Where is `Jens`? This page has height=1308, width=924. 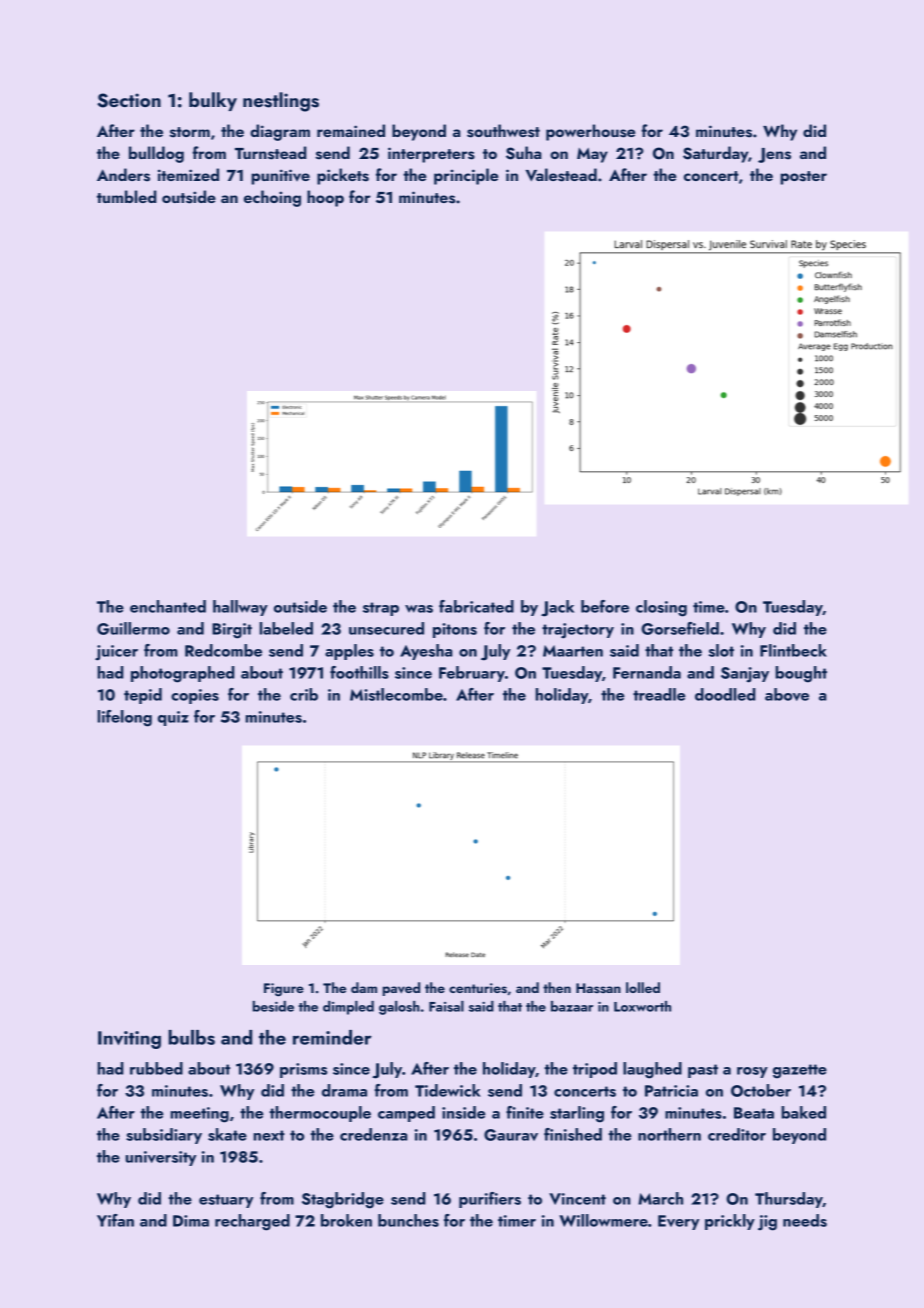
Jens is located at coordinates (774, 155).
